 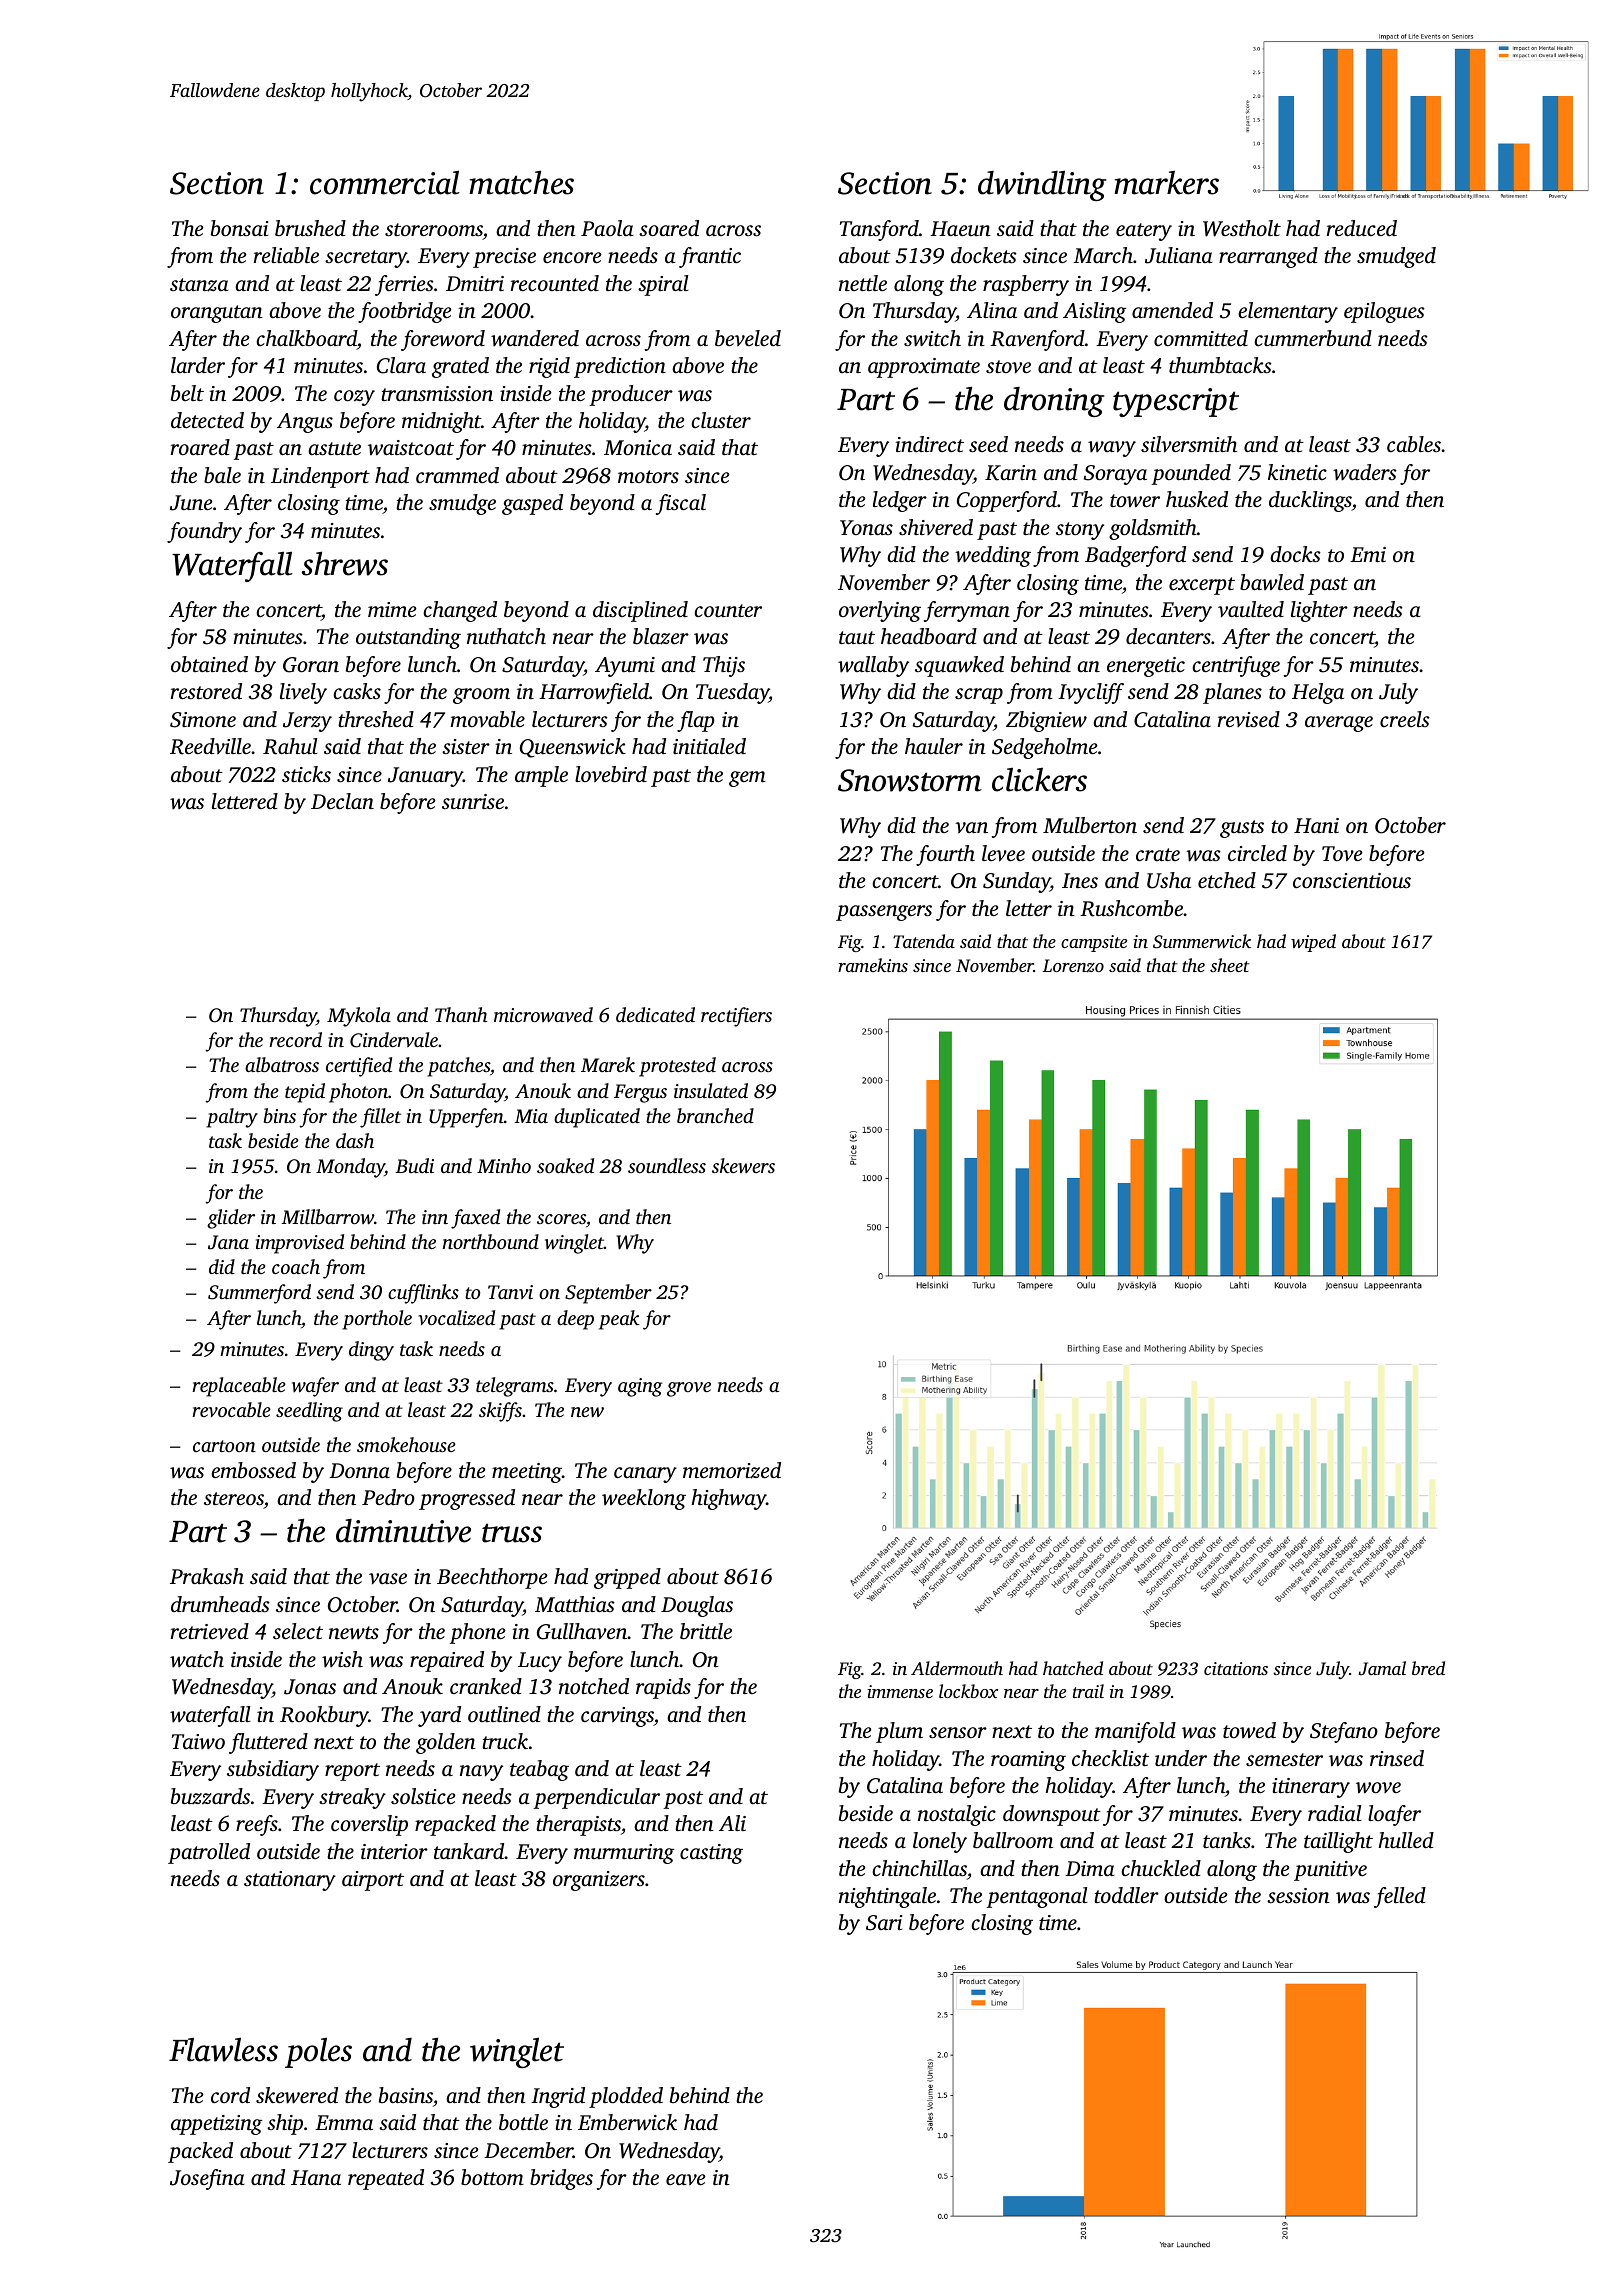 What do you see at coordinates (394, 1851) in the screenshot?
I see `interior` at bounding box center [394, 1851].
